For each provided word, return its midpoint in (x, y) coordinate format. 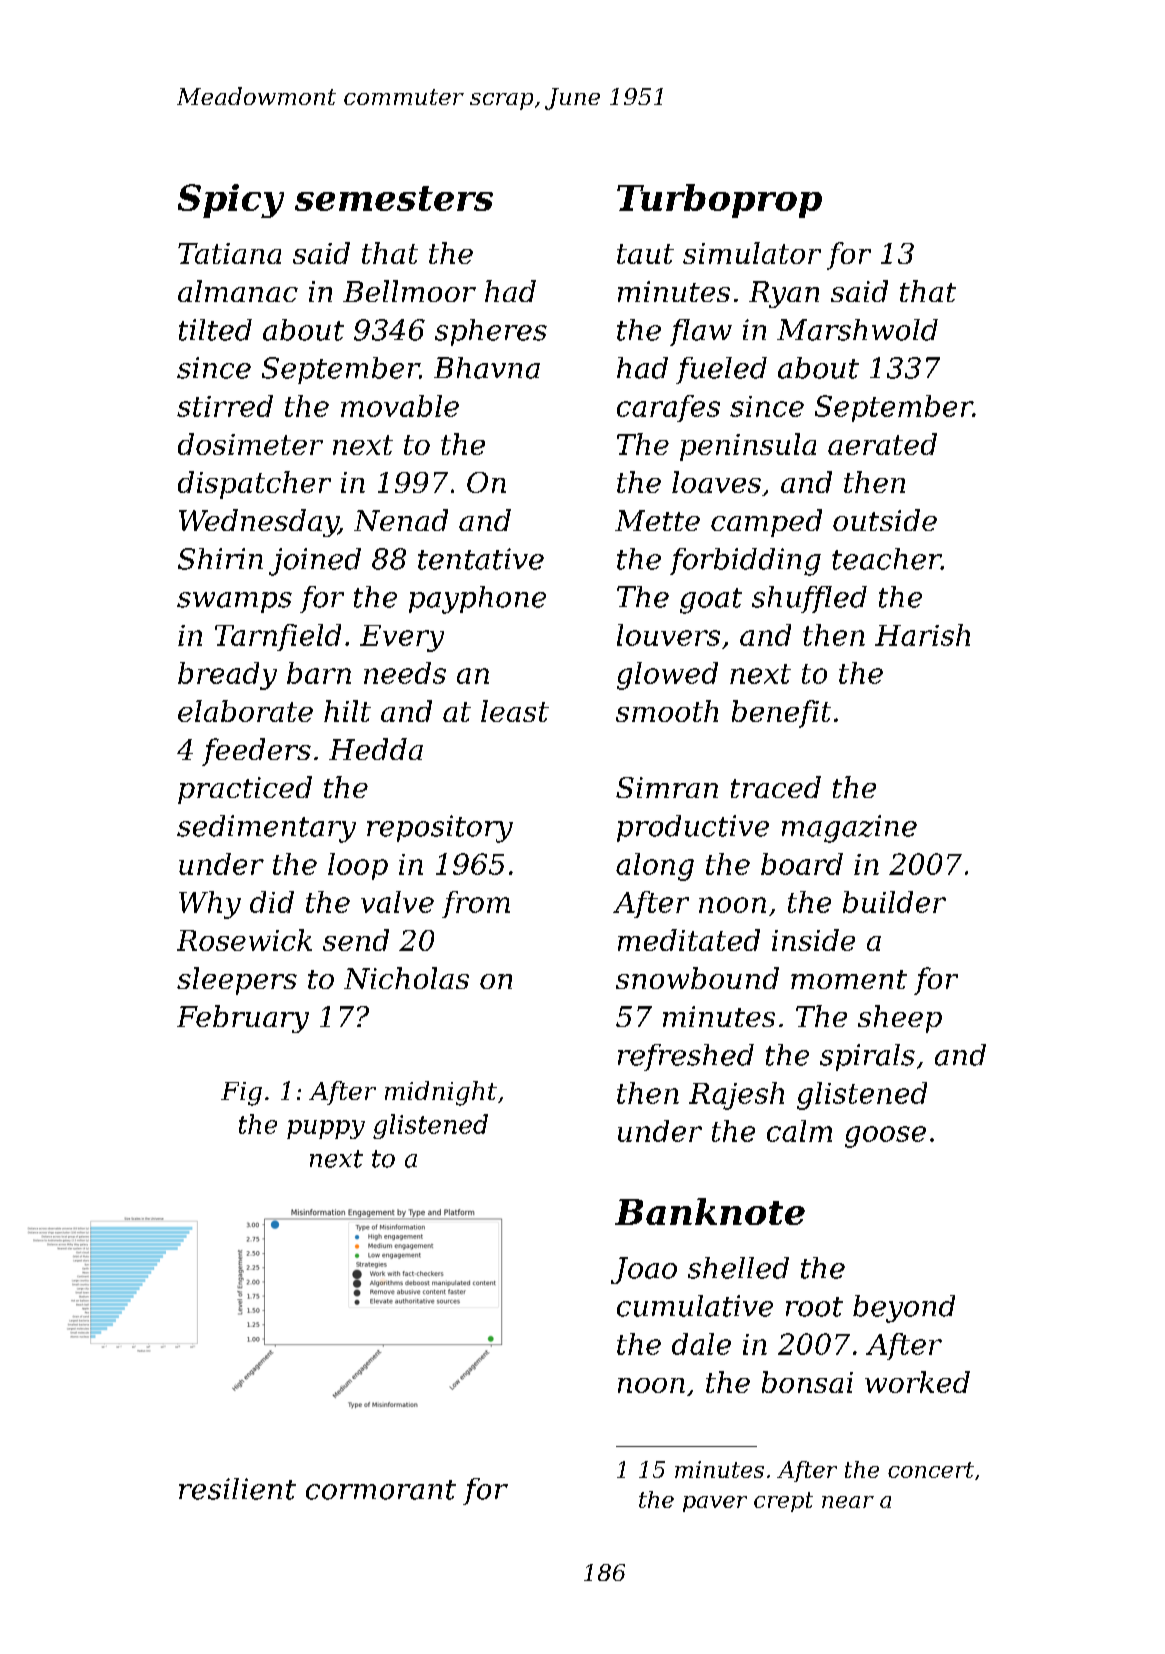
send (356, 940)
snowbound (697, 978)
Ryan (784, 294)
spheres (491, 332)
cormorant (381, 1490)
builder (894, 902)
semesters (394, 198)
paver (715, 1504)
